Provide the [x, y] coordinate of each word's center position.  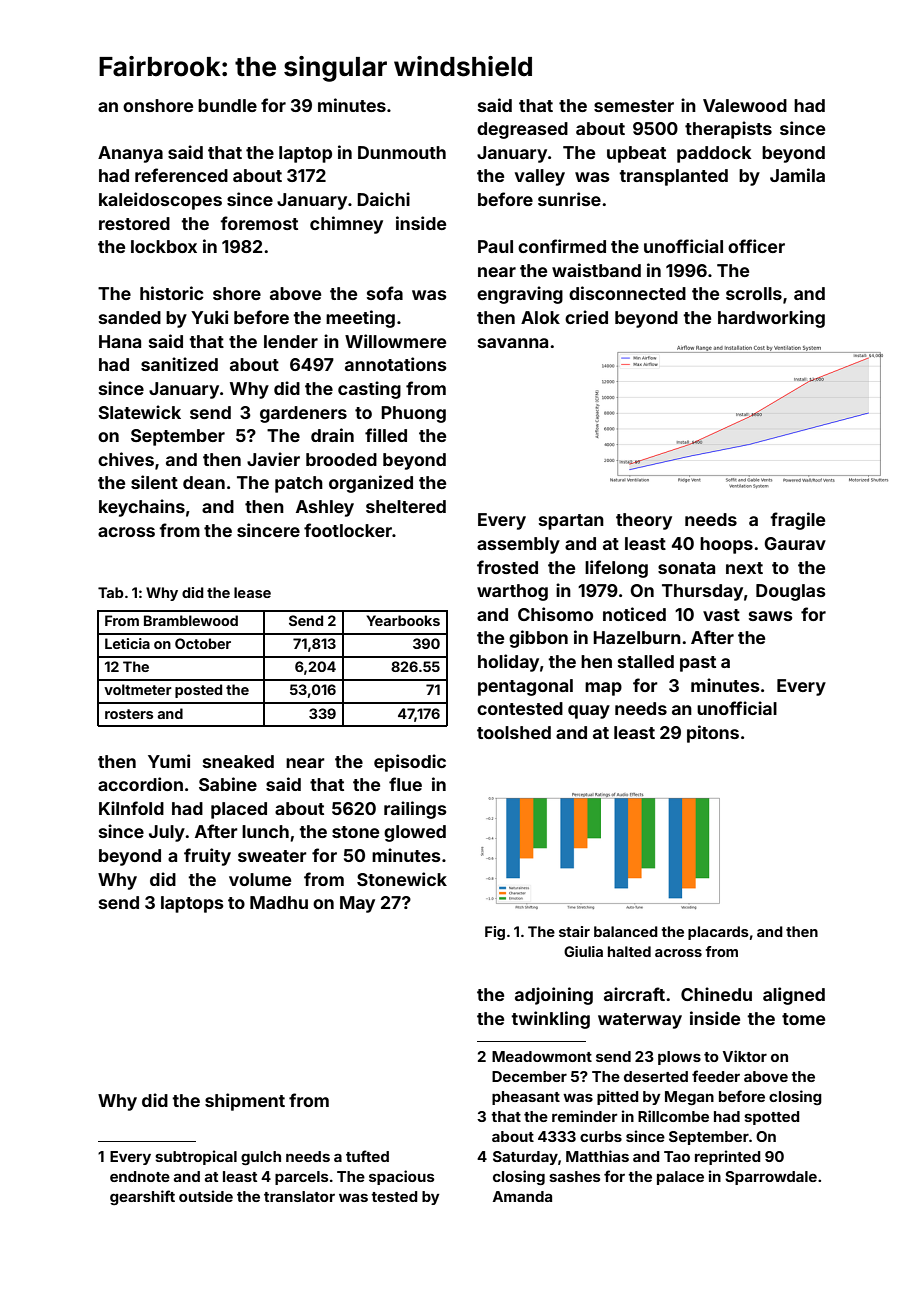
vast [721, 615]
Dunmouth [402, 152]
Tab [111, 592]
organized [371, 484]
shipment [245, 1102]
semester [634, 106]
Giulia [583, 951]
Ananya [130, 154]
